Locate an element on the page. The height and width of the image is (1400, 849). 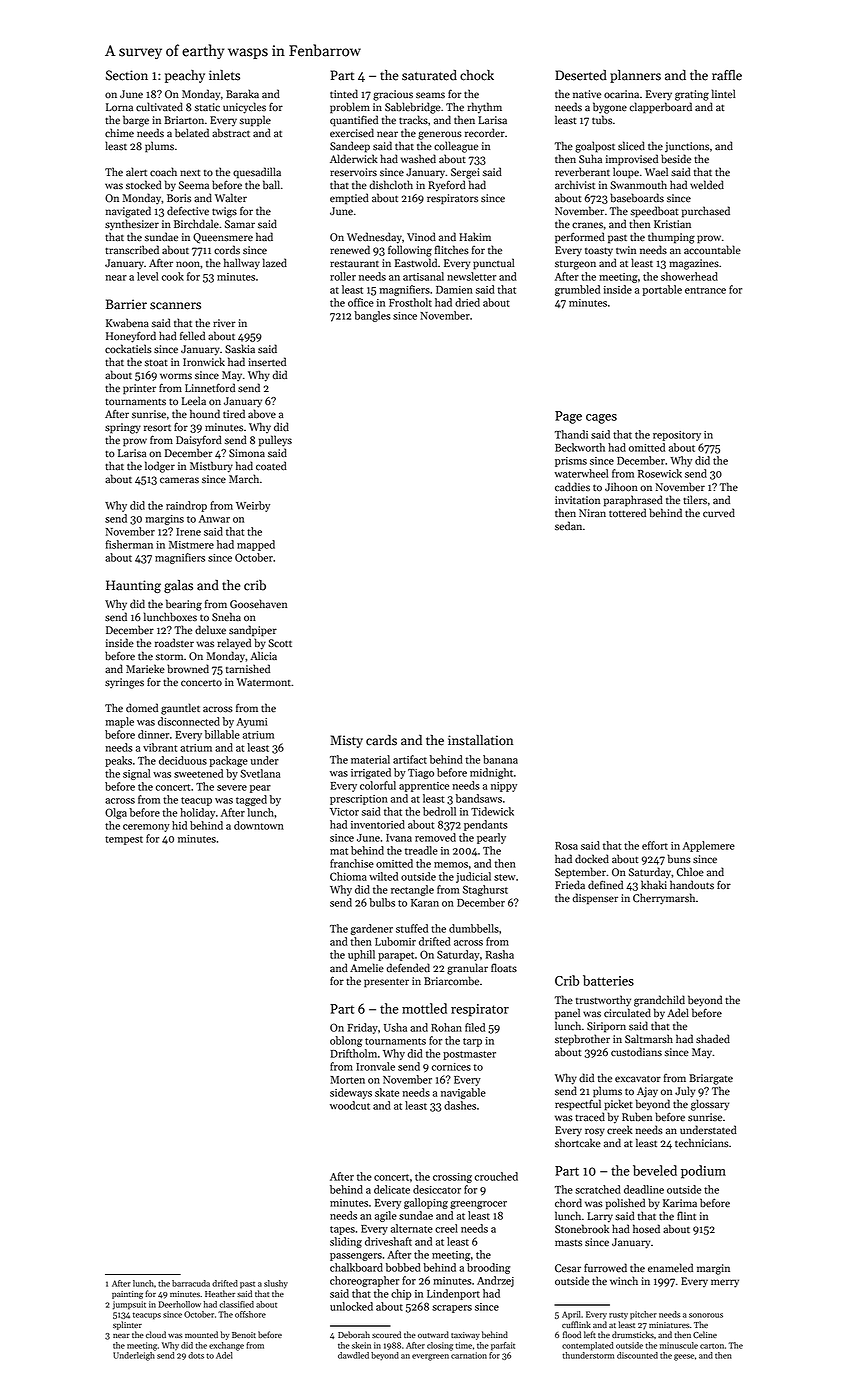
banana is located at coordinates (500, 759).
